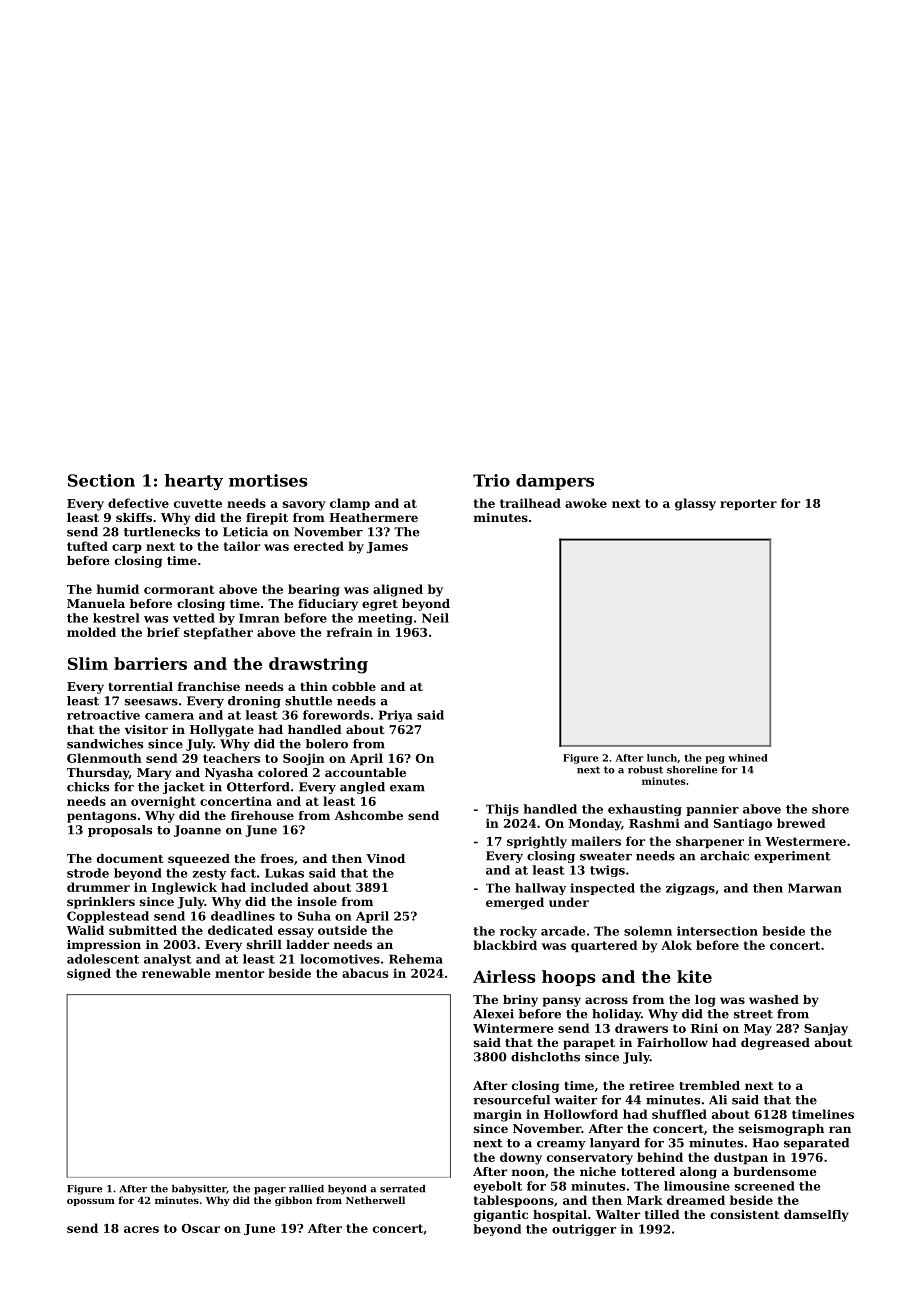  I want to click on opossum, so click(91, 1202).
